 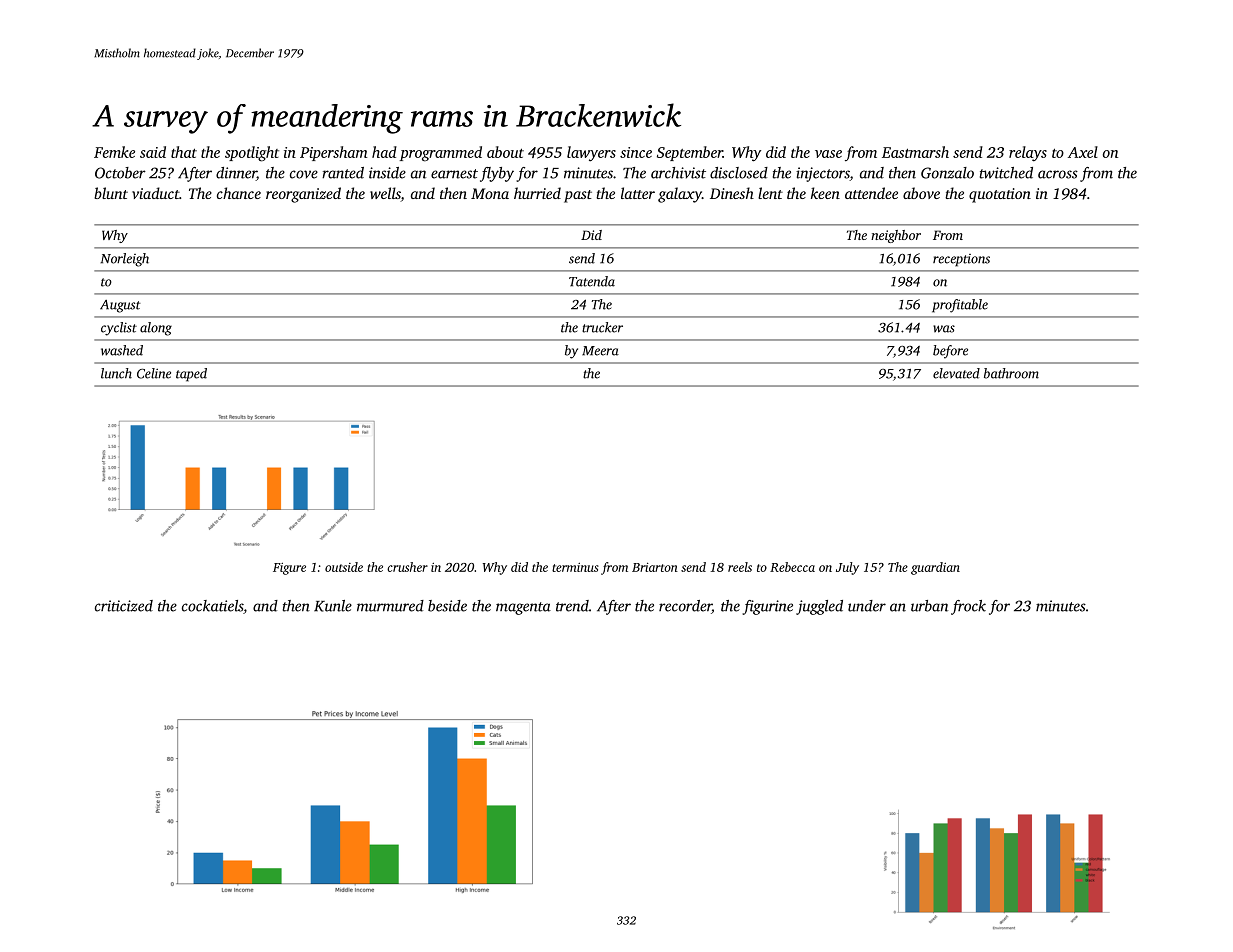 I want to click on guardian, so click(x=935, y=568).
